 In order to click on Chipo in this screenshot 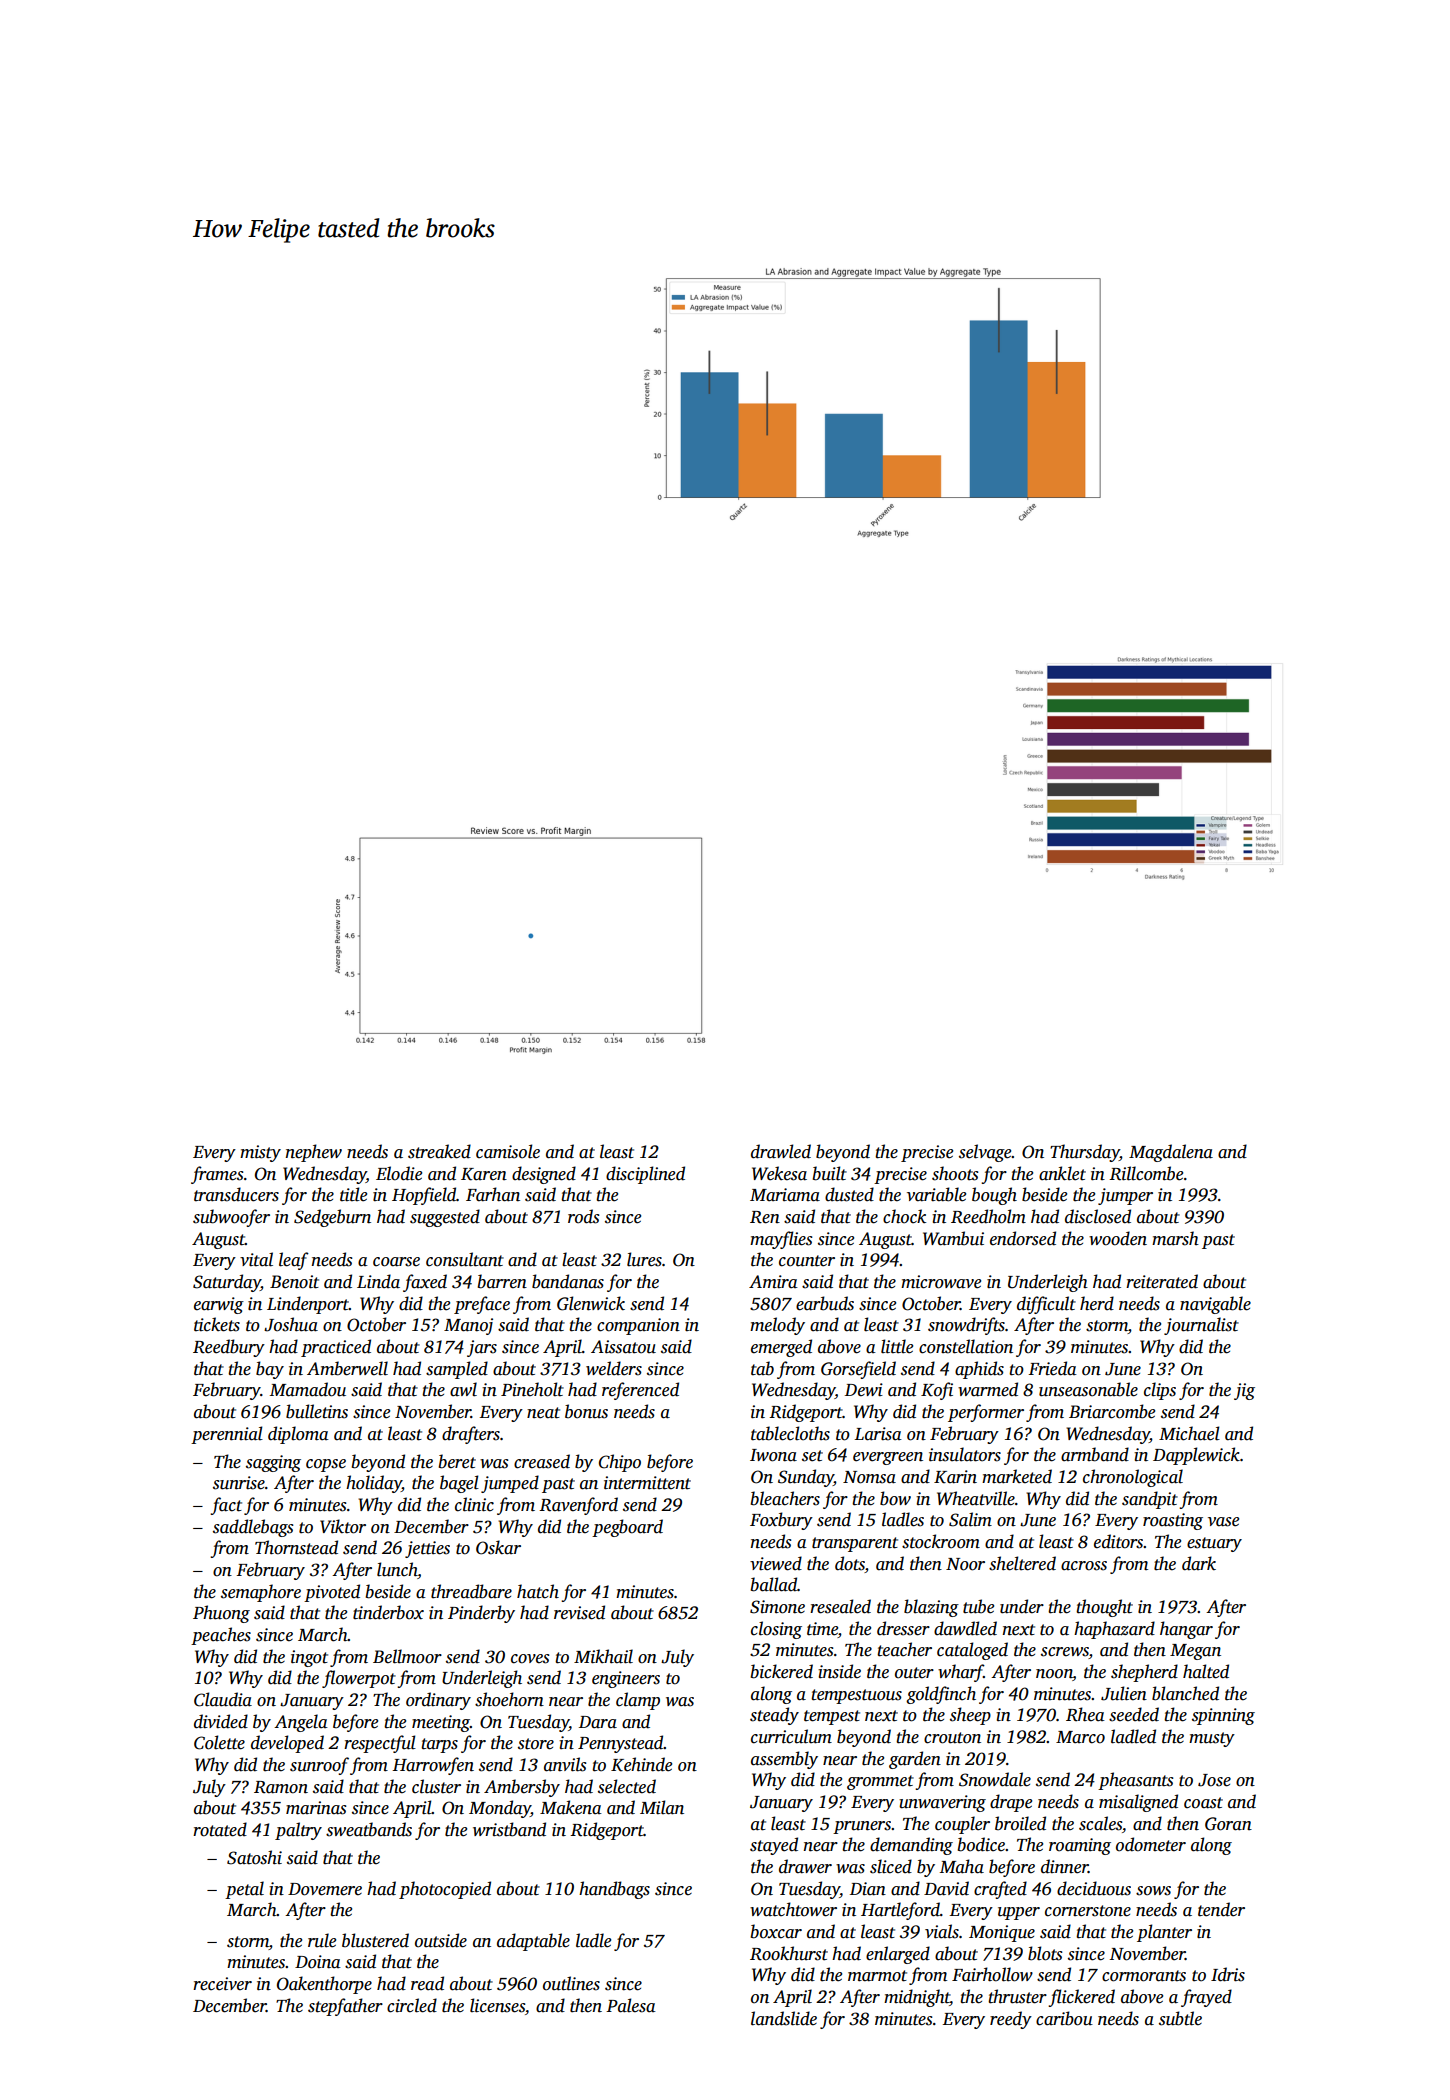, I will do `click(620, 1463)`.
